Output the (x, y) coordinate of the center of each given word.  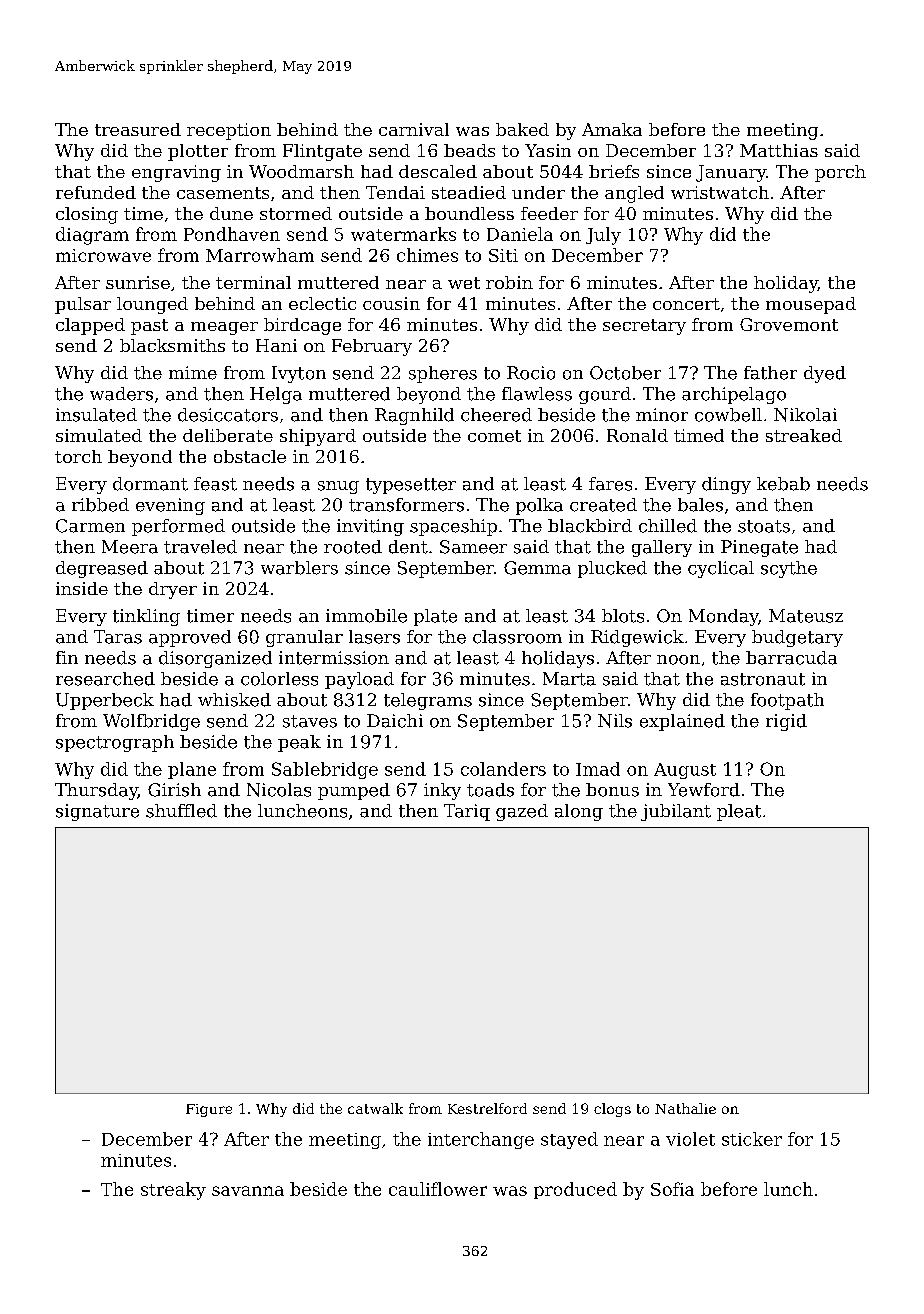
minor (662, 415)
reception (229, 131)
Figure (209, 1110)
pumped (354, 791)
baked (522, 129)
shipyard (318, 437)
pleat (739, 812)
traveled (200, 547)
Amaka (612, 129)
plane (192, 770)
